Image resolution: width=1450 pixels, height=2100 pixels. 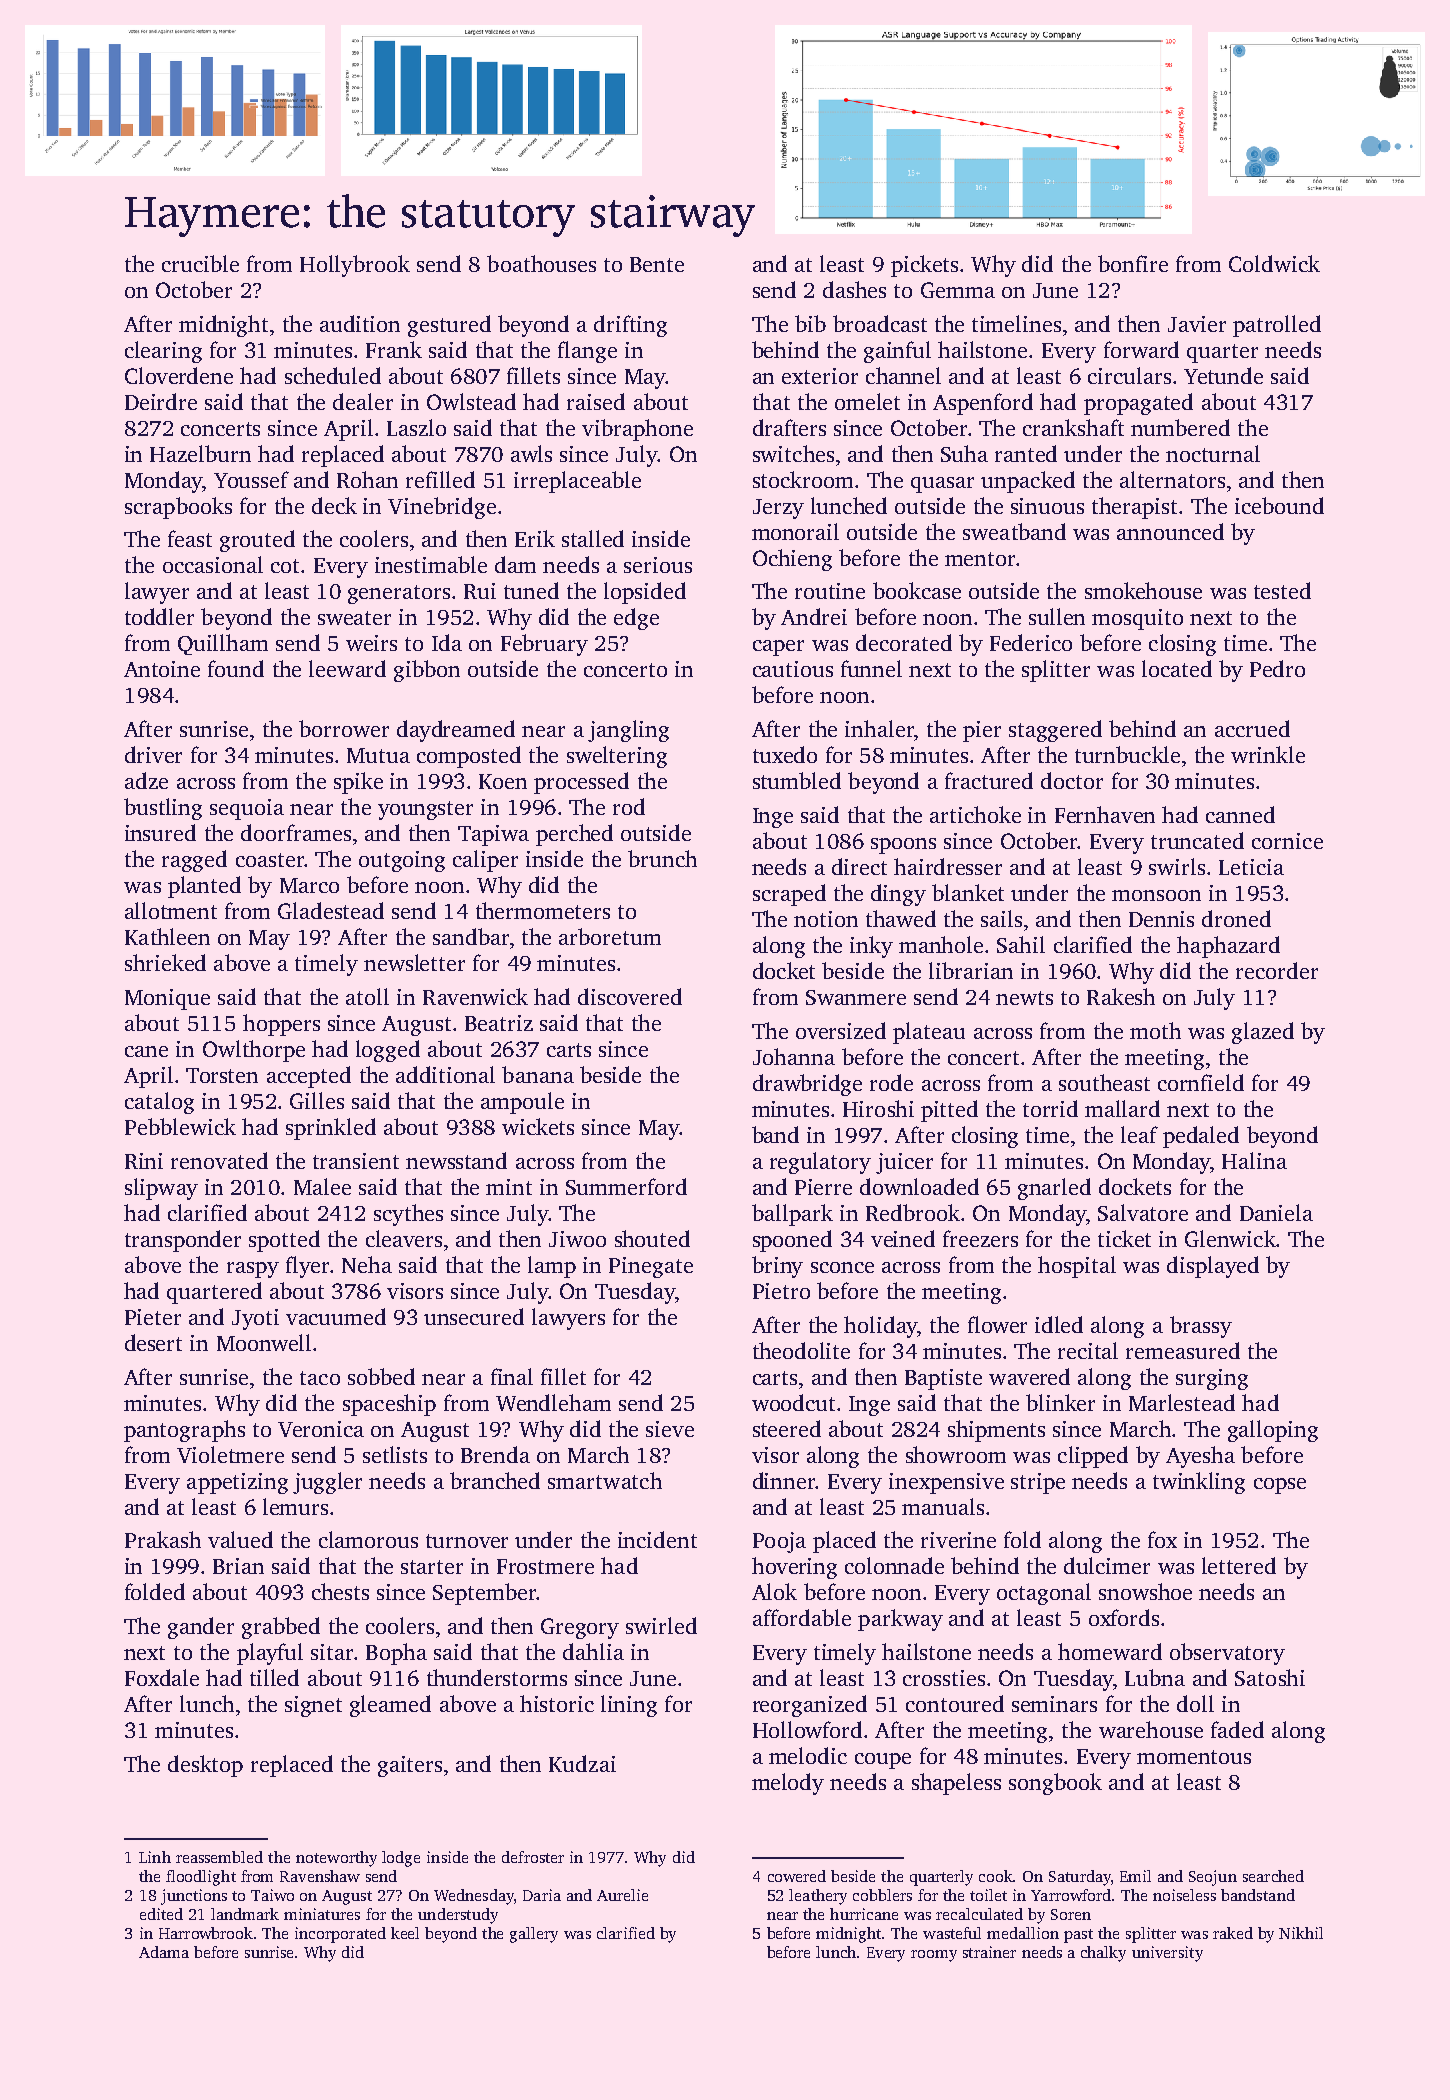 I want to click on raked, so click(x=1233, y=1933).
